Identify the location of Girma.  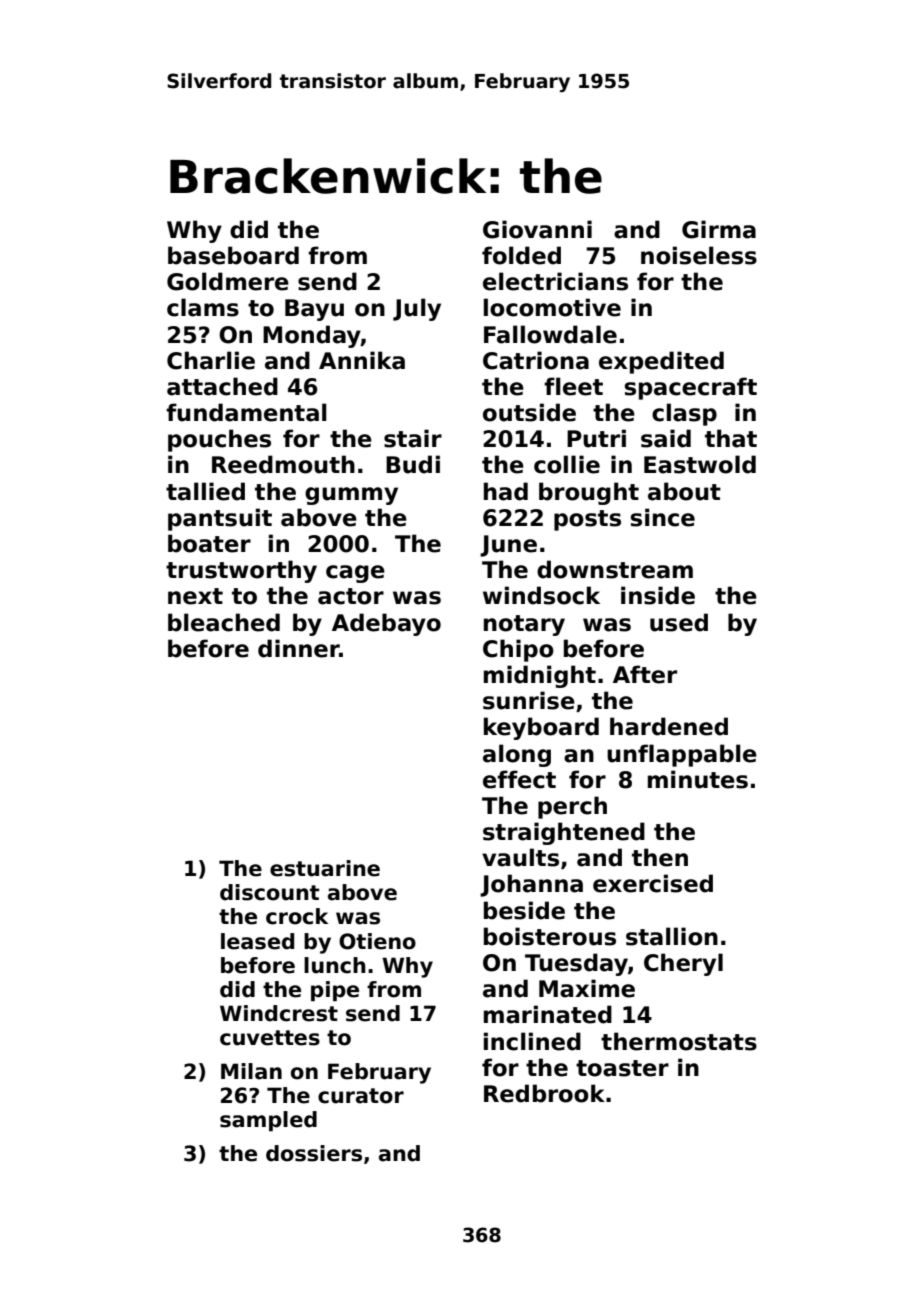
(719, 229).
